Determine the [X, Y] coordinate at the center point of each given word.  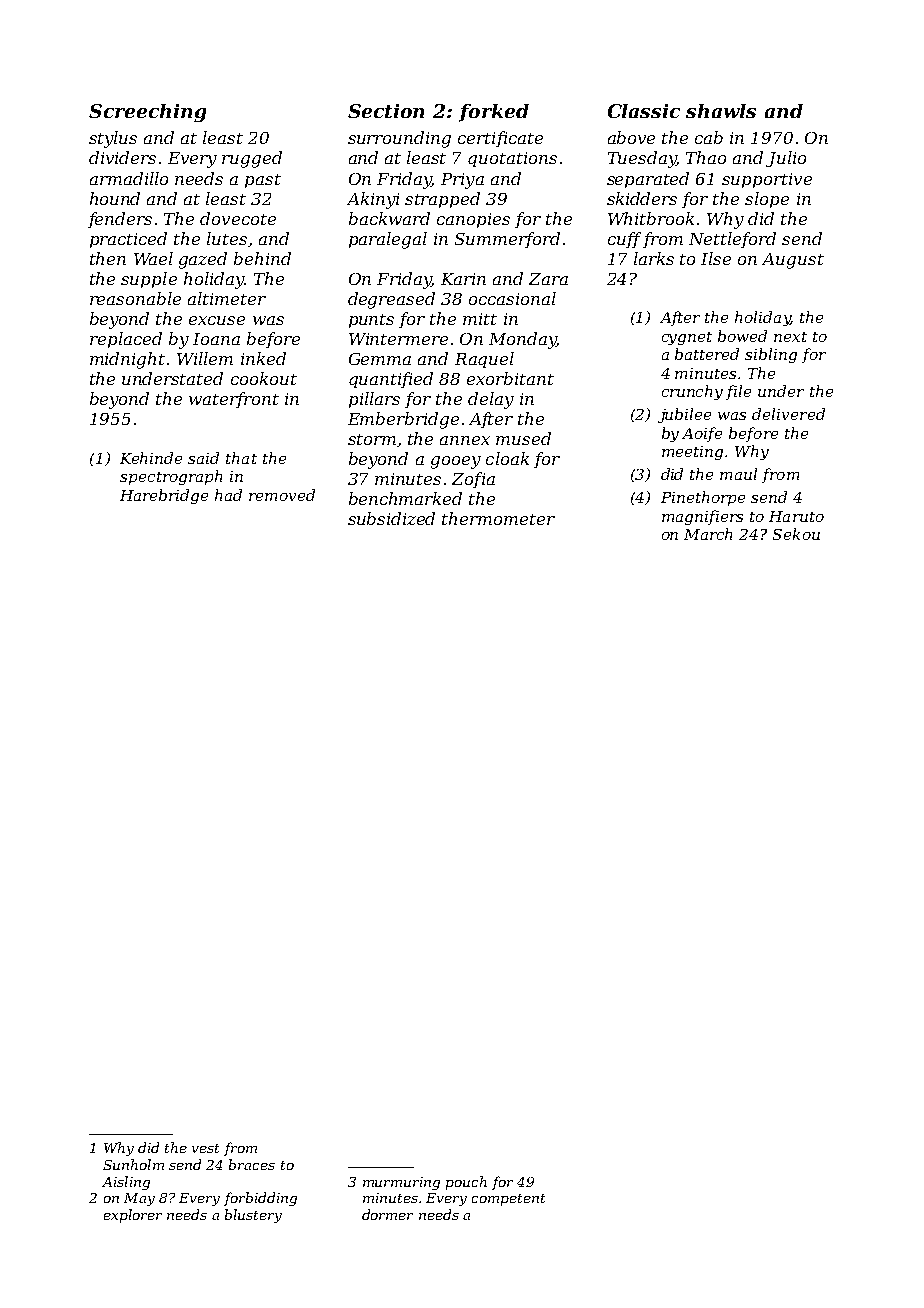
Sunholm [133, 1164]
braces [252, 1164]
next [790, 337]
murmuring [401, 1183]
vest [205, 1148]
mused [523, 438]
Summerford [507, 240]
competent [508, 1200]
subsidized [391, 518]
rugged [252, 159]
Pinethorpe [703, 498]
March [708, 534]
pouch [466, 1183]
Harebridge [164, 496]
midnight [127, 360]
